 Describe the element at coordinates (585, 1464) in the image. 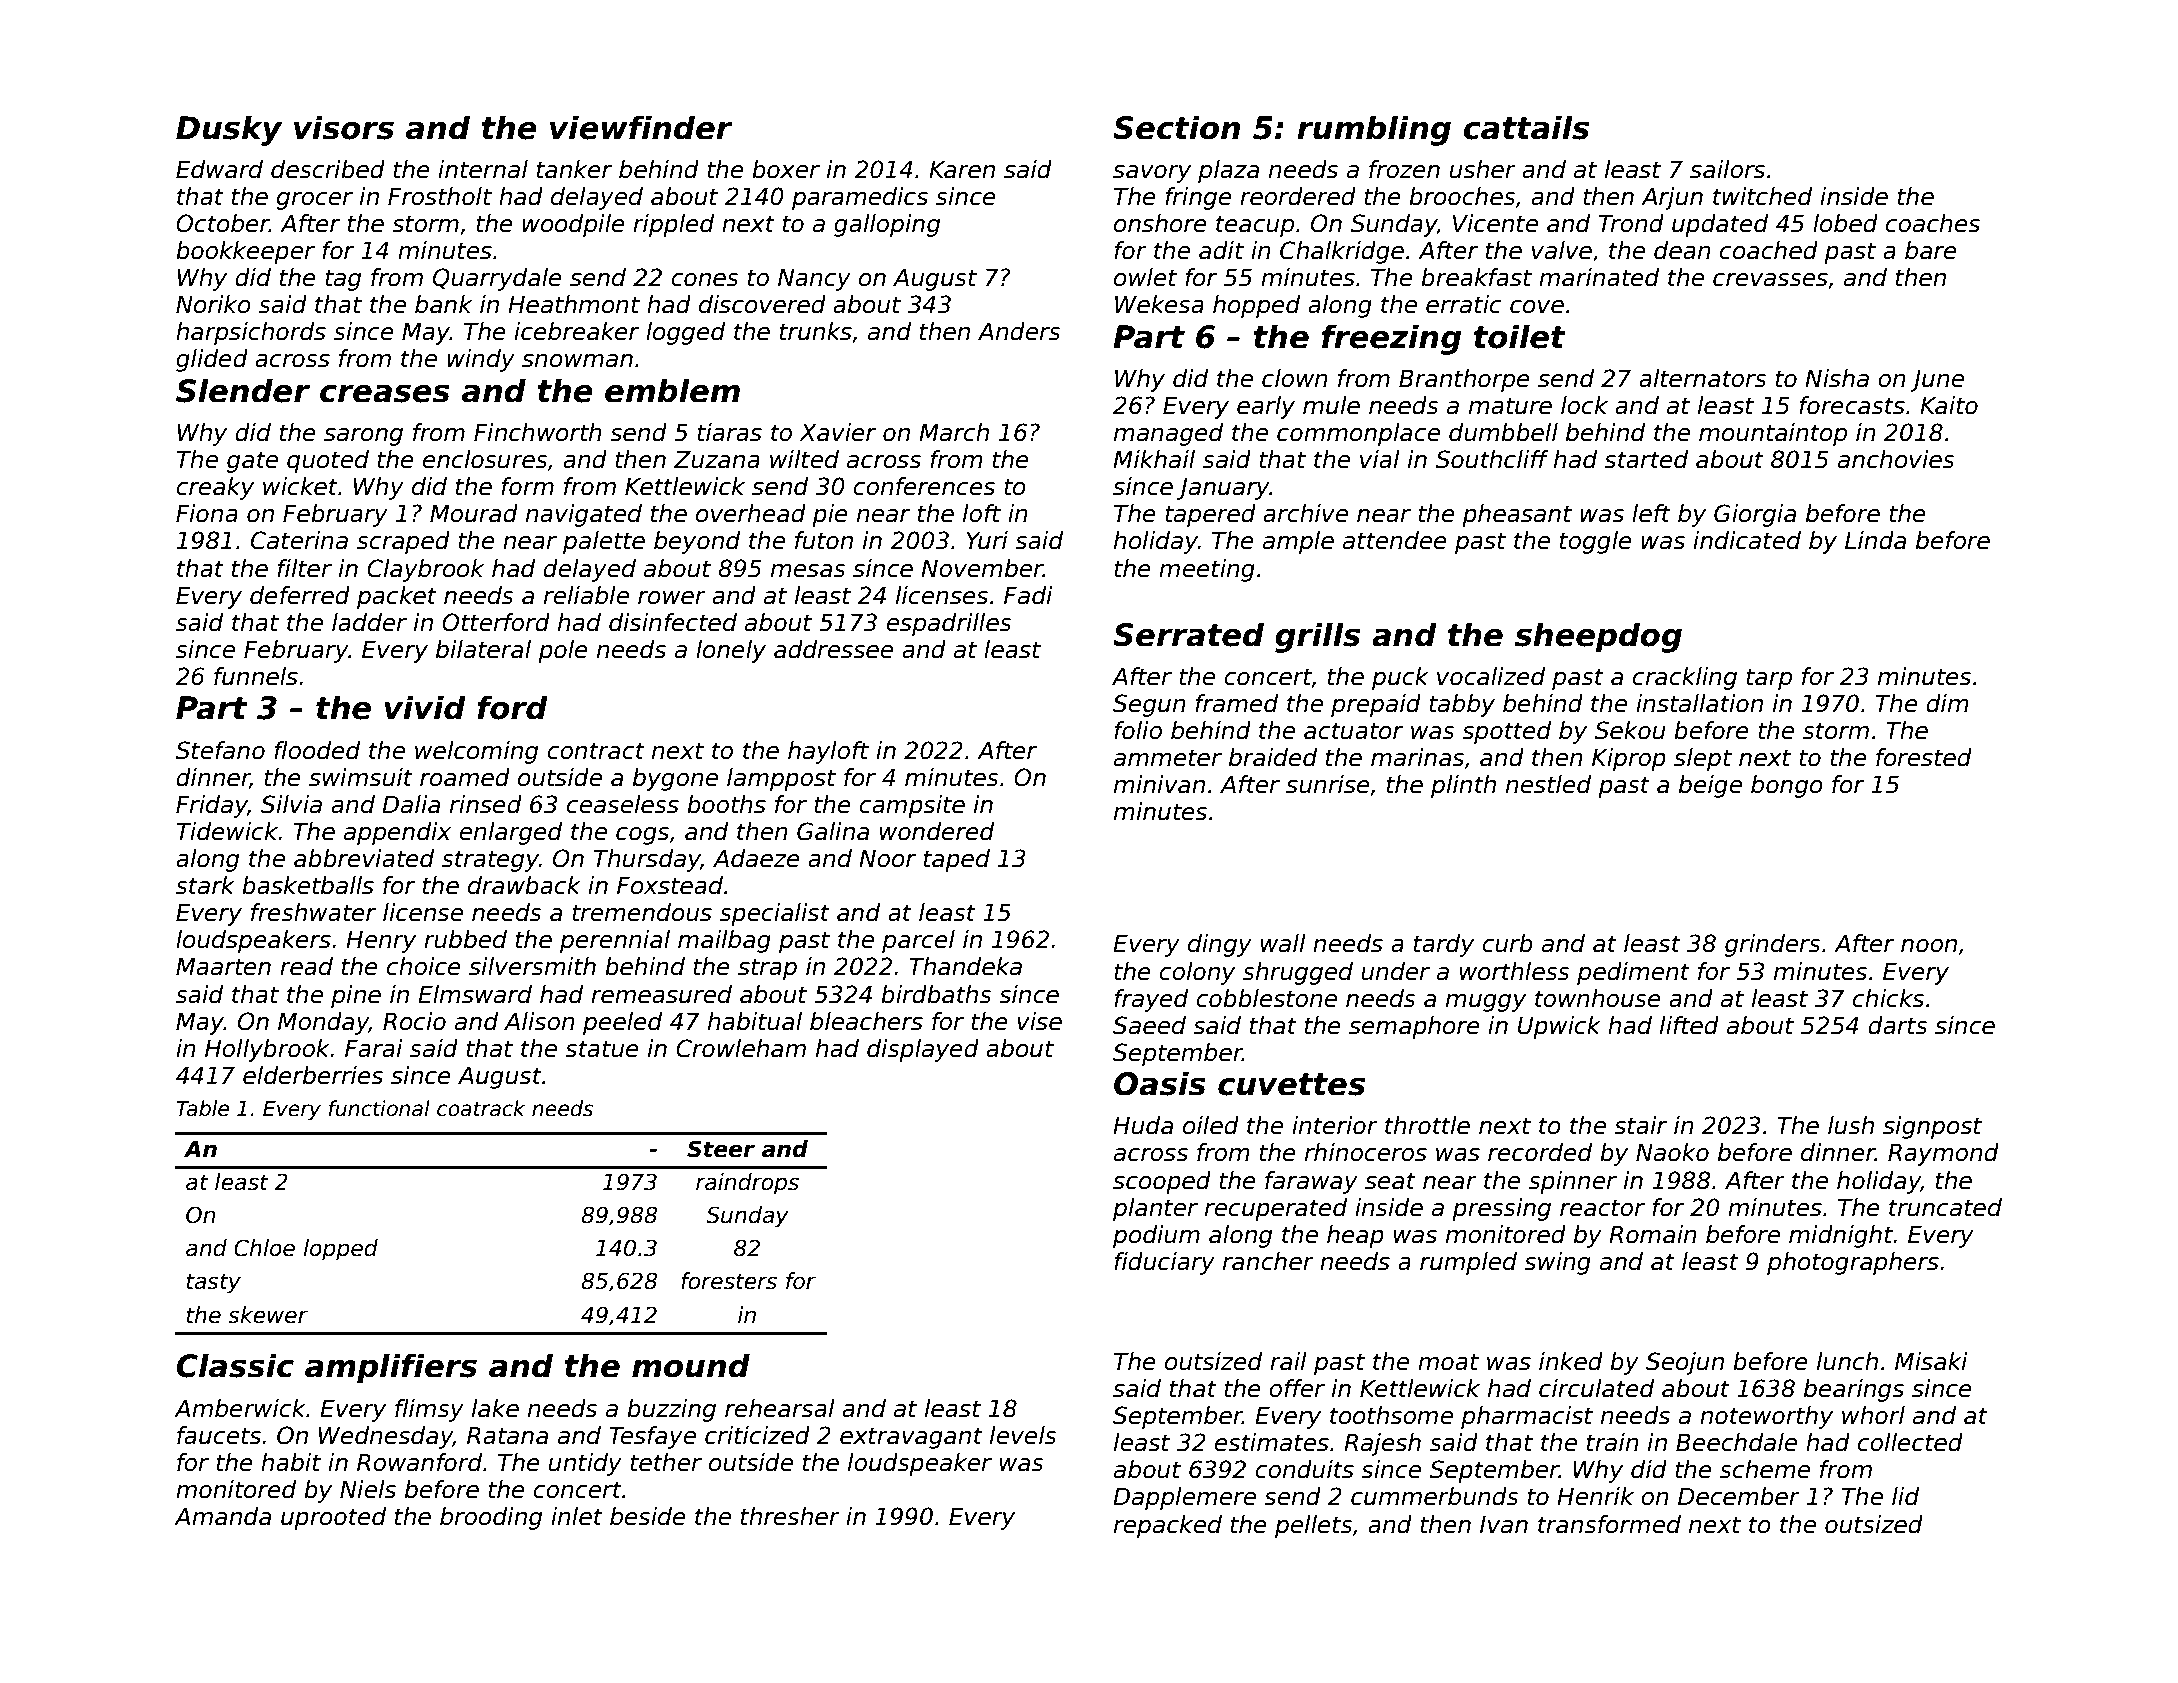

I see `untidy` at that location.
